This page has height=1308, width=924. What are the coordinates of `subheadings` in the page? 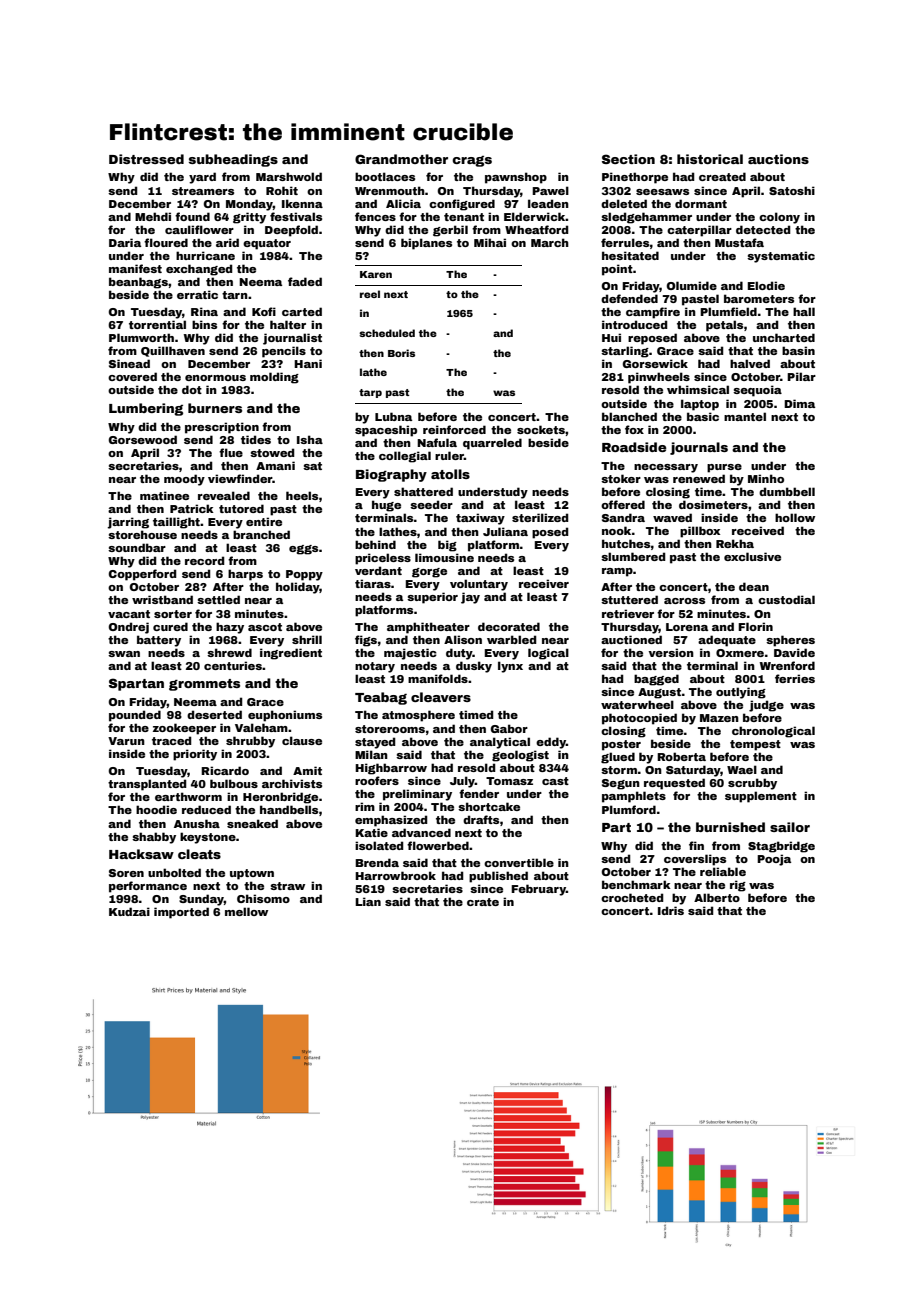 It's located at (233, 160).
